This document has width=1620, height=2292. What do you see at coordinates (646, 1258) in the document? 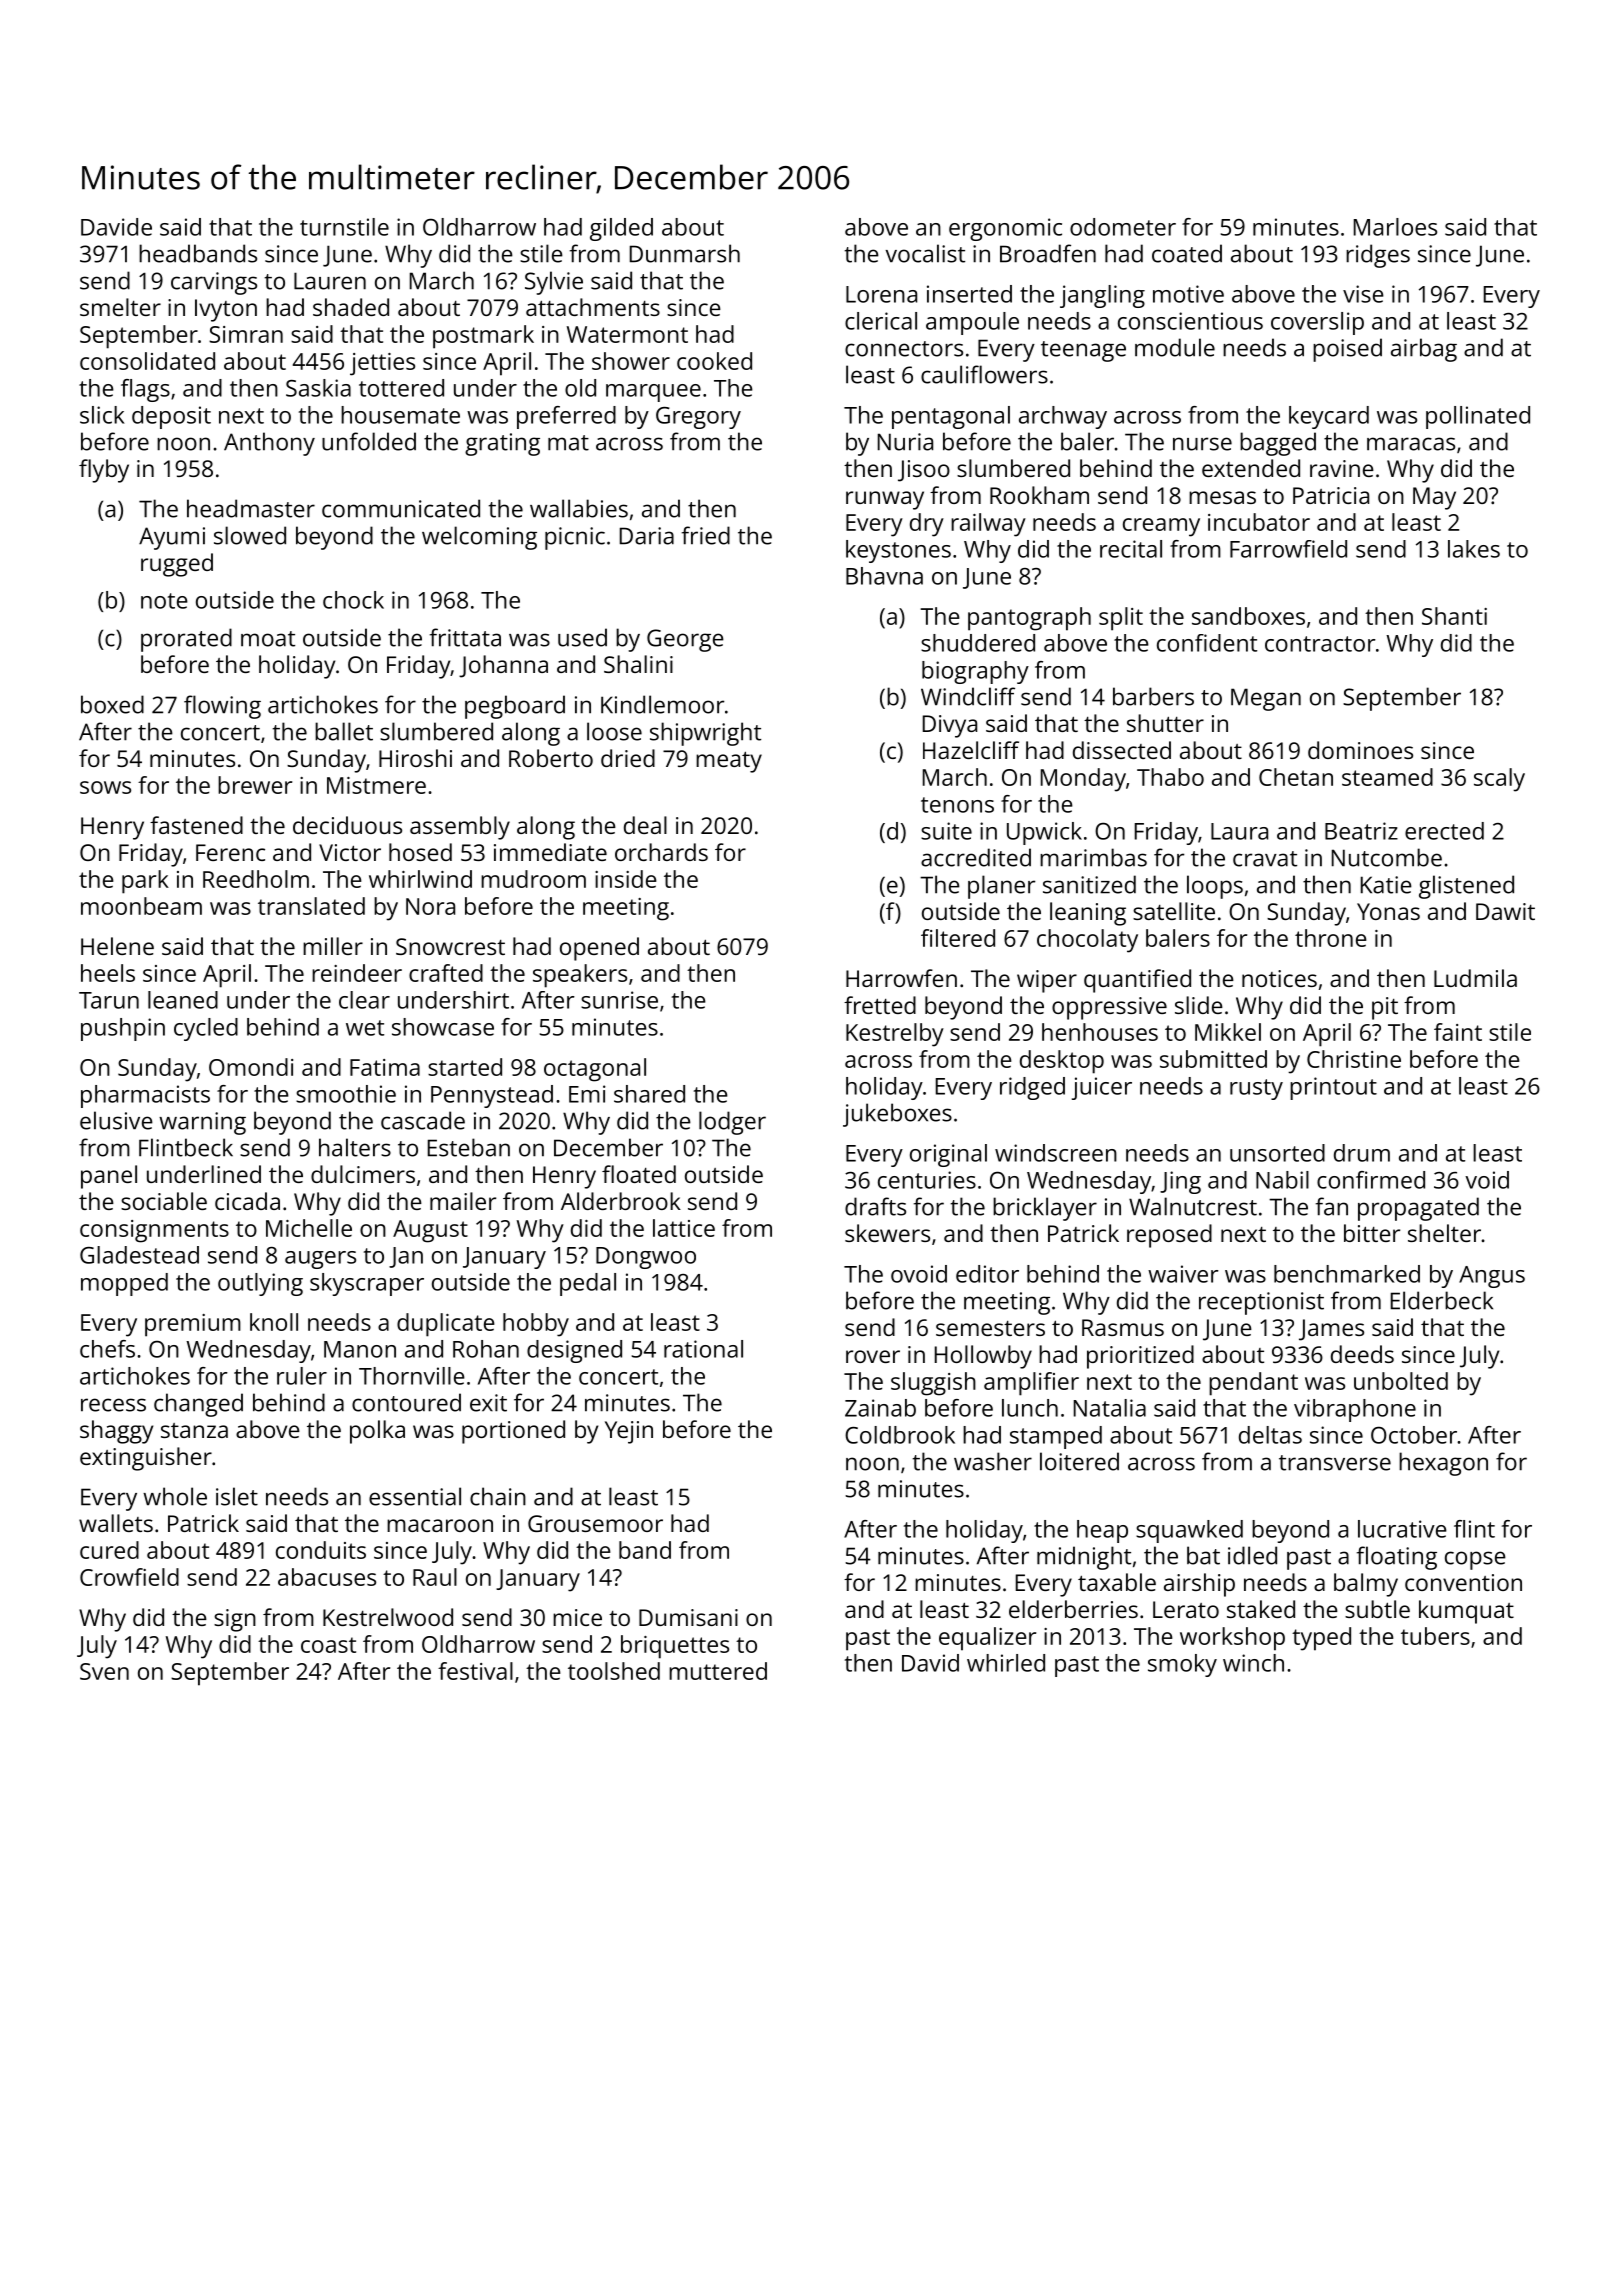
I see `Dongwoo` at bounding box center [646, 1258].
